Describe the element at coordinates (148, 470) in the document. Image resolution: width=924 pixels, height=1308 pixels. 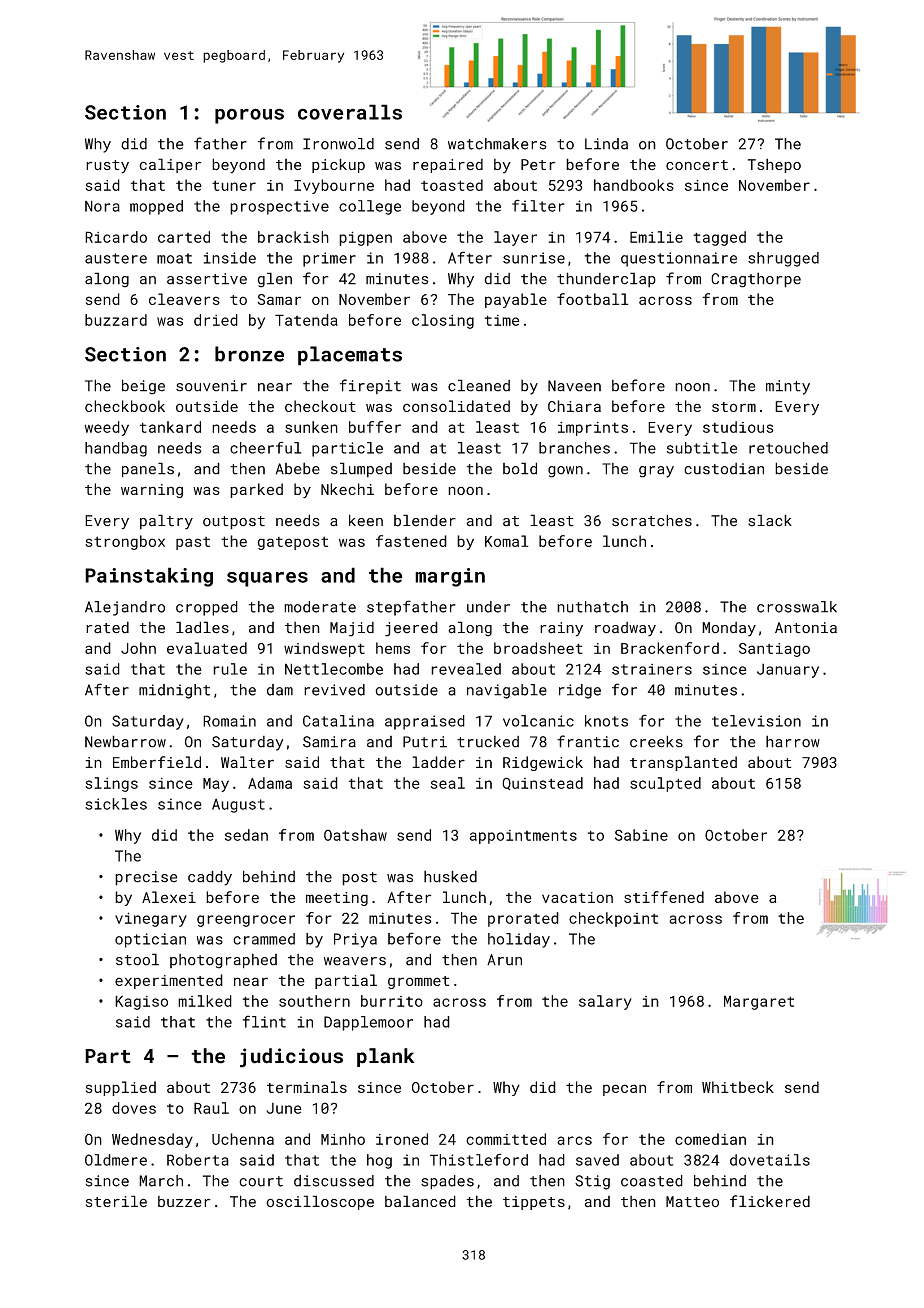
I see `panels` at that location.
